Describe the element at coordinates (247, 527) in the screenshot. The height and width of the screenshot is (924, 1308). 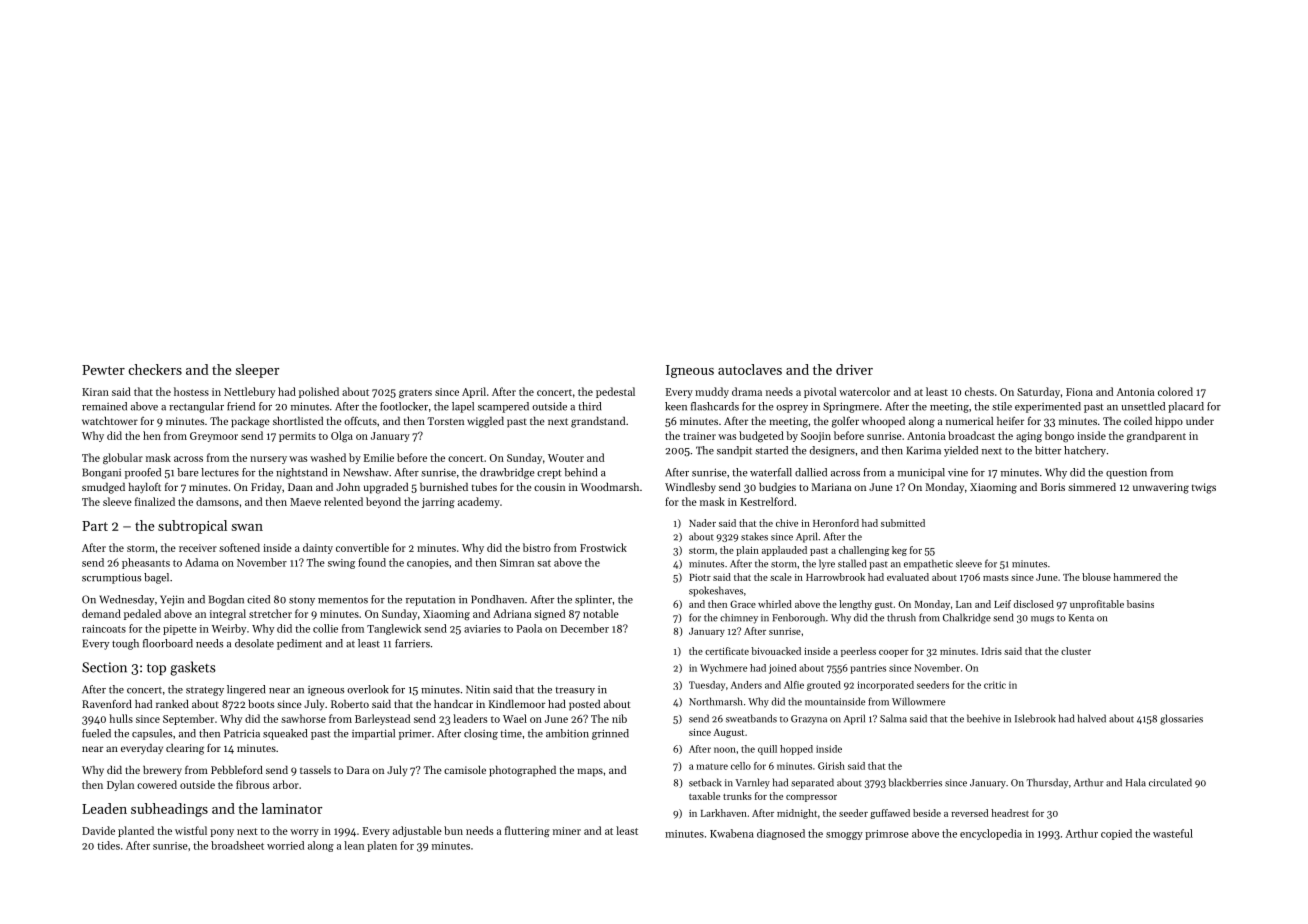
I see `swan` at that location.
